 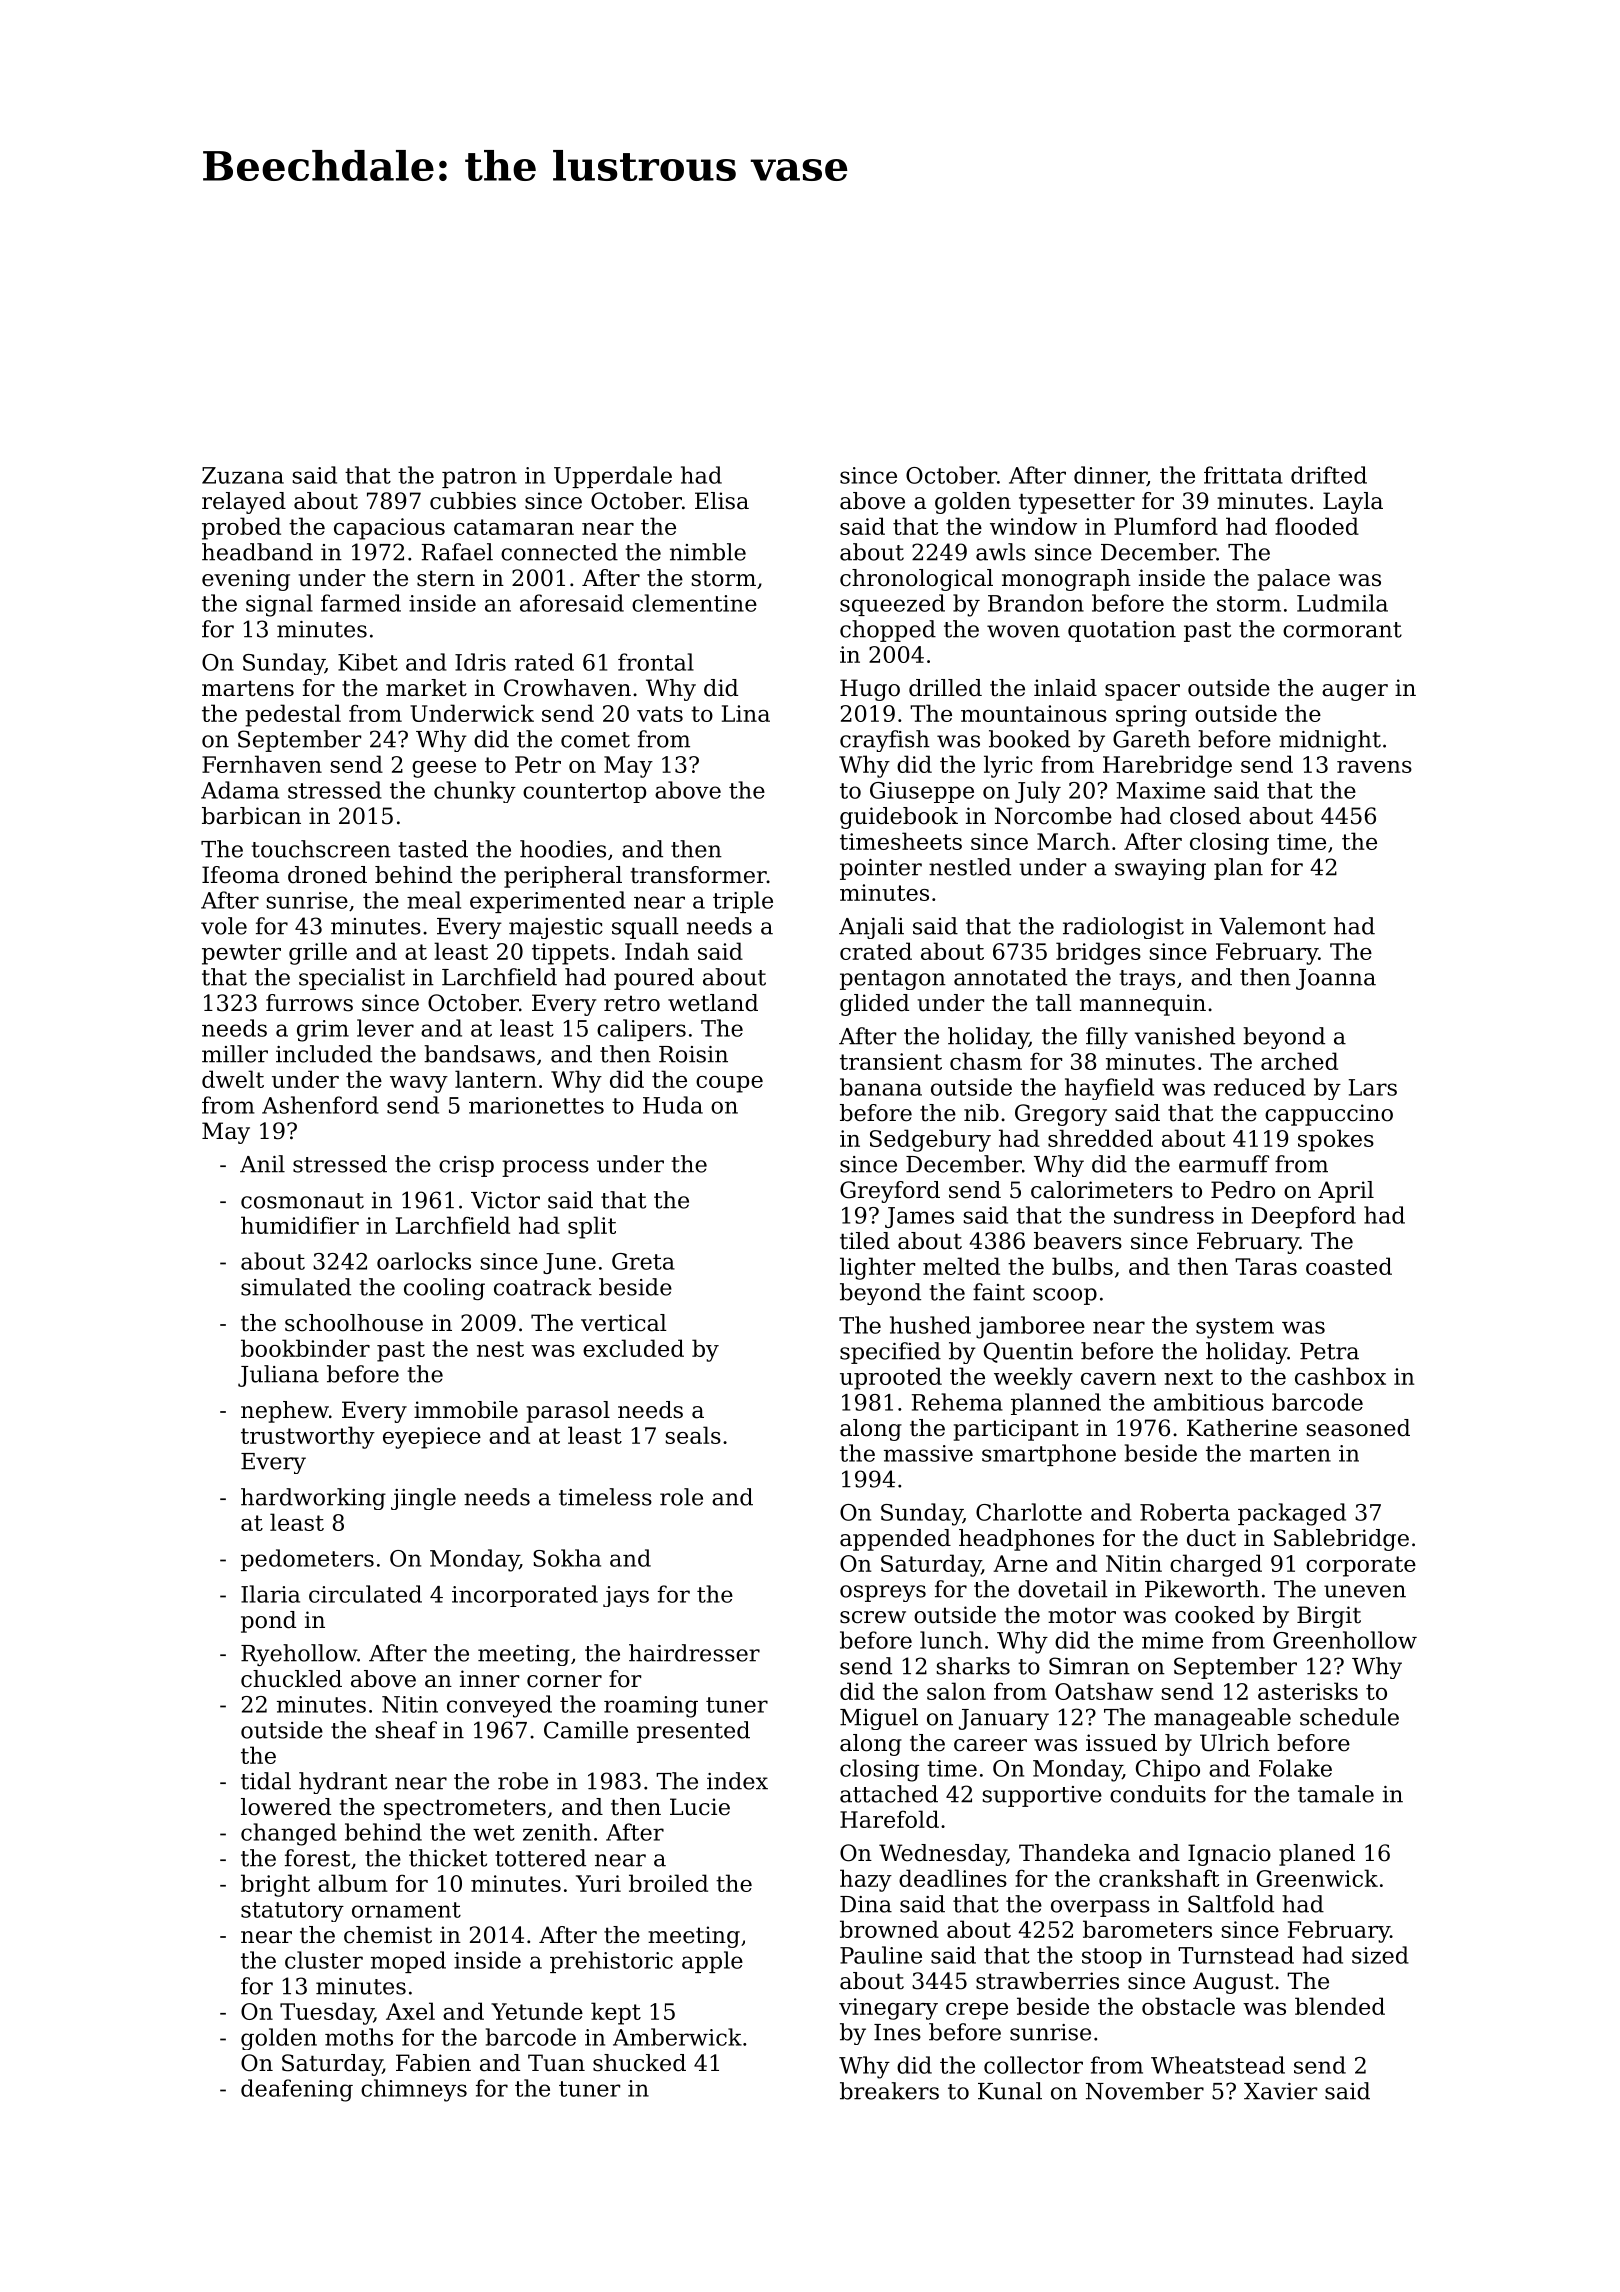 What do you see at coordinates (365, 1594) in the page?
I see `circulated` at bounding box center [365, 1594].
